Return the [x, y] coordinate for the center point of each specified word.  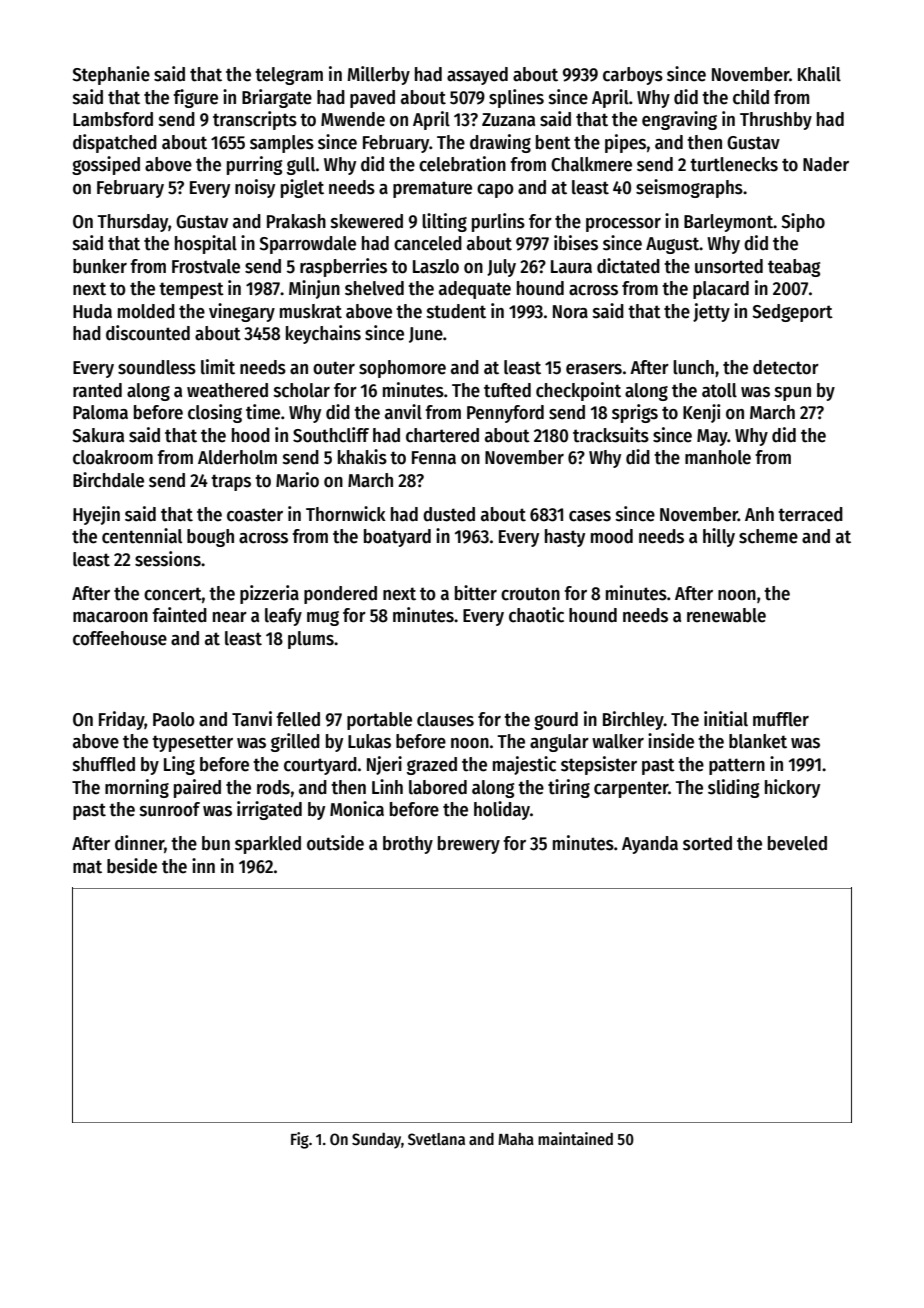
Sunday [376, 1141]
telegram [289, 76]
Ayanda [650, 845]
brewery [469, 845]
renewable [726, 615]
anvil [403, 412]
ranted [97, 390]
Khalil [819, 74]
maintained [575, 1138]
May [712, 437]
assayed [477, 76]
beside [132, 866]
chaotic [536, 615]
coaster [255, 515]
